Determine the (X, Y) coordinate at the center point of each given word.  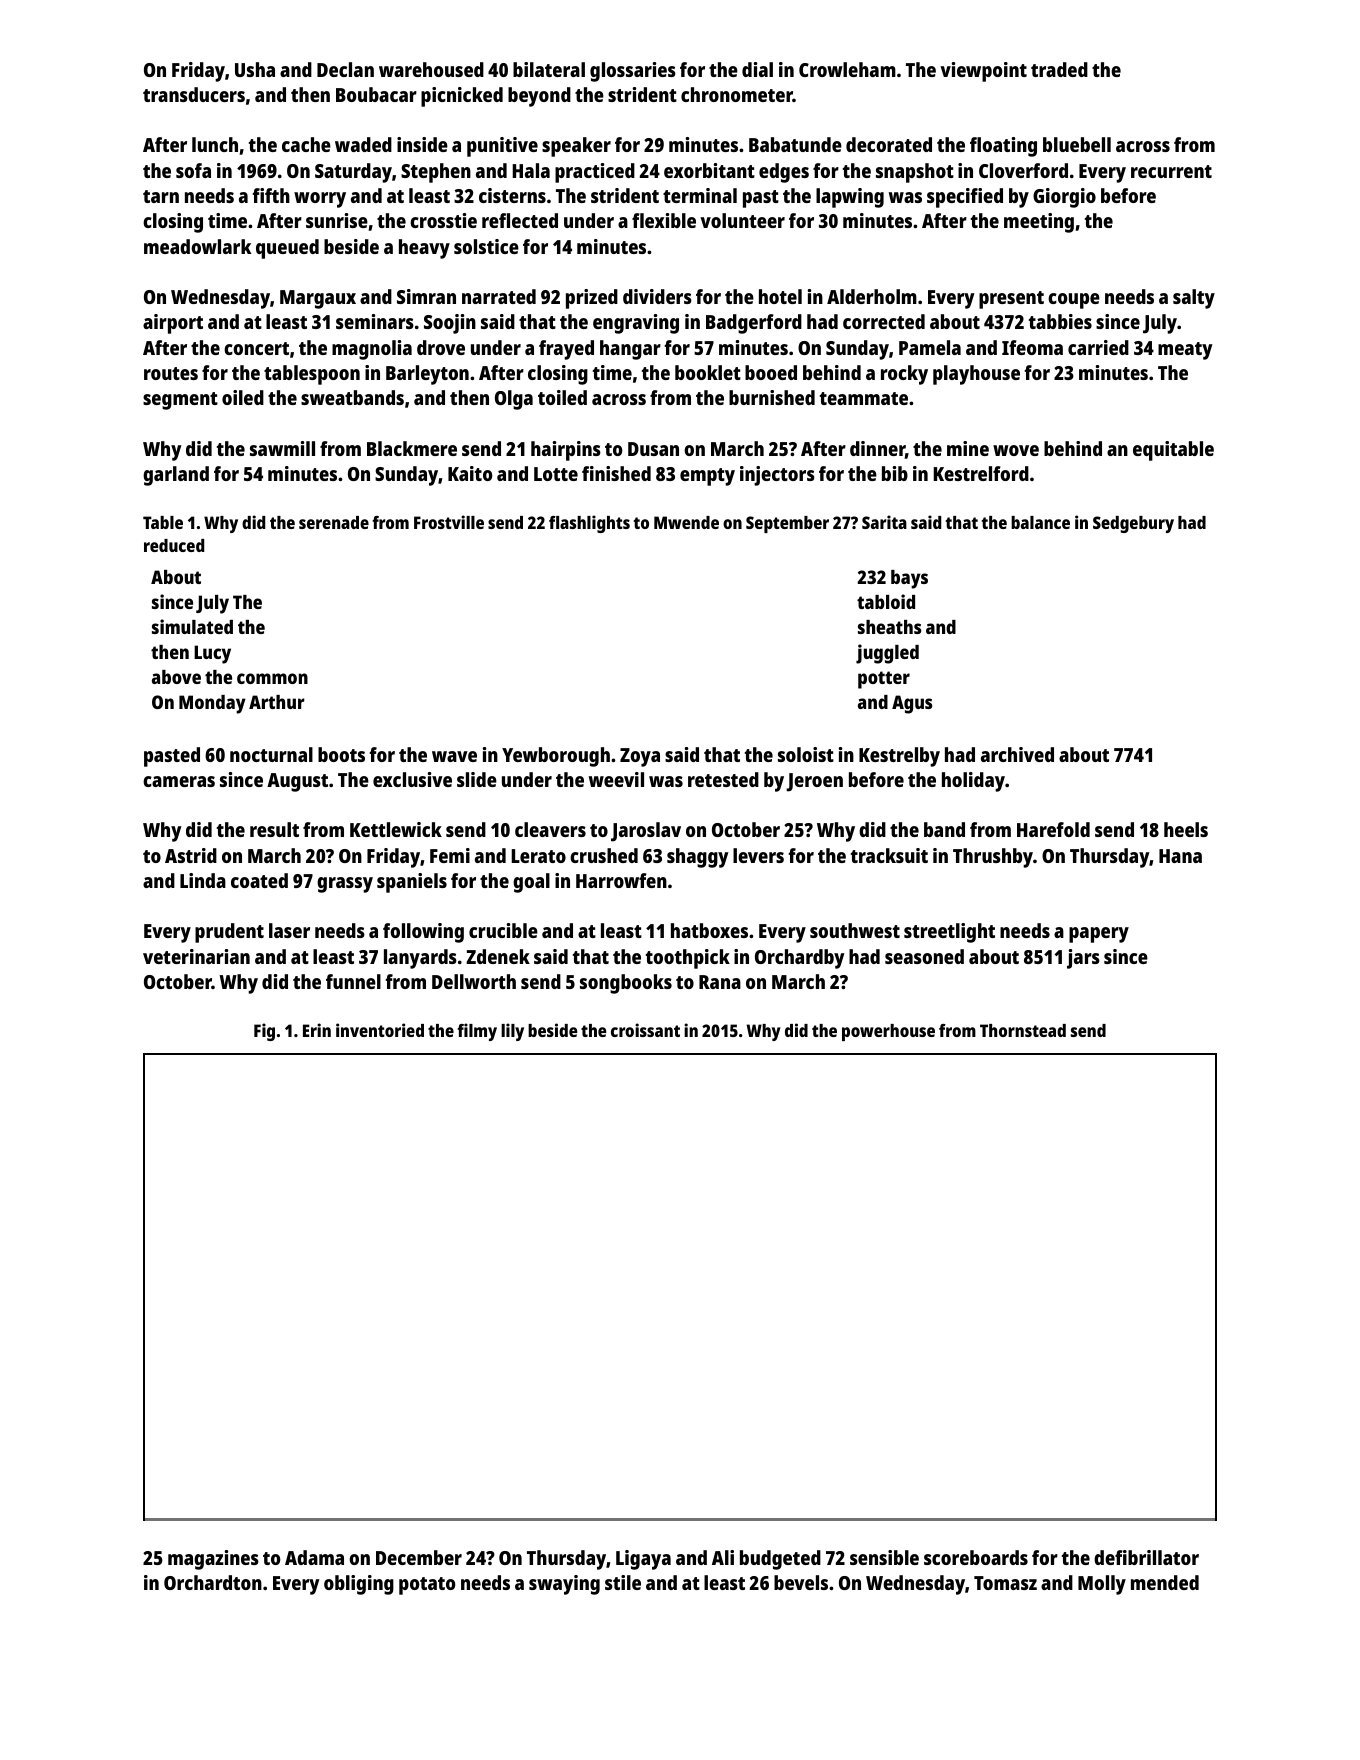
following (423, 933)
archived (1017, 754)
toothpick (688, 959)
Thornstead (1023, 1030)
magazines (213, 1560)
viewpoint (983, 72)
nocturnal (271, 754)
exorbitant (709, 170)
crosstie (443, 220)
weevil (616, 779)
